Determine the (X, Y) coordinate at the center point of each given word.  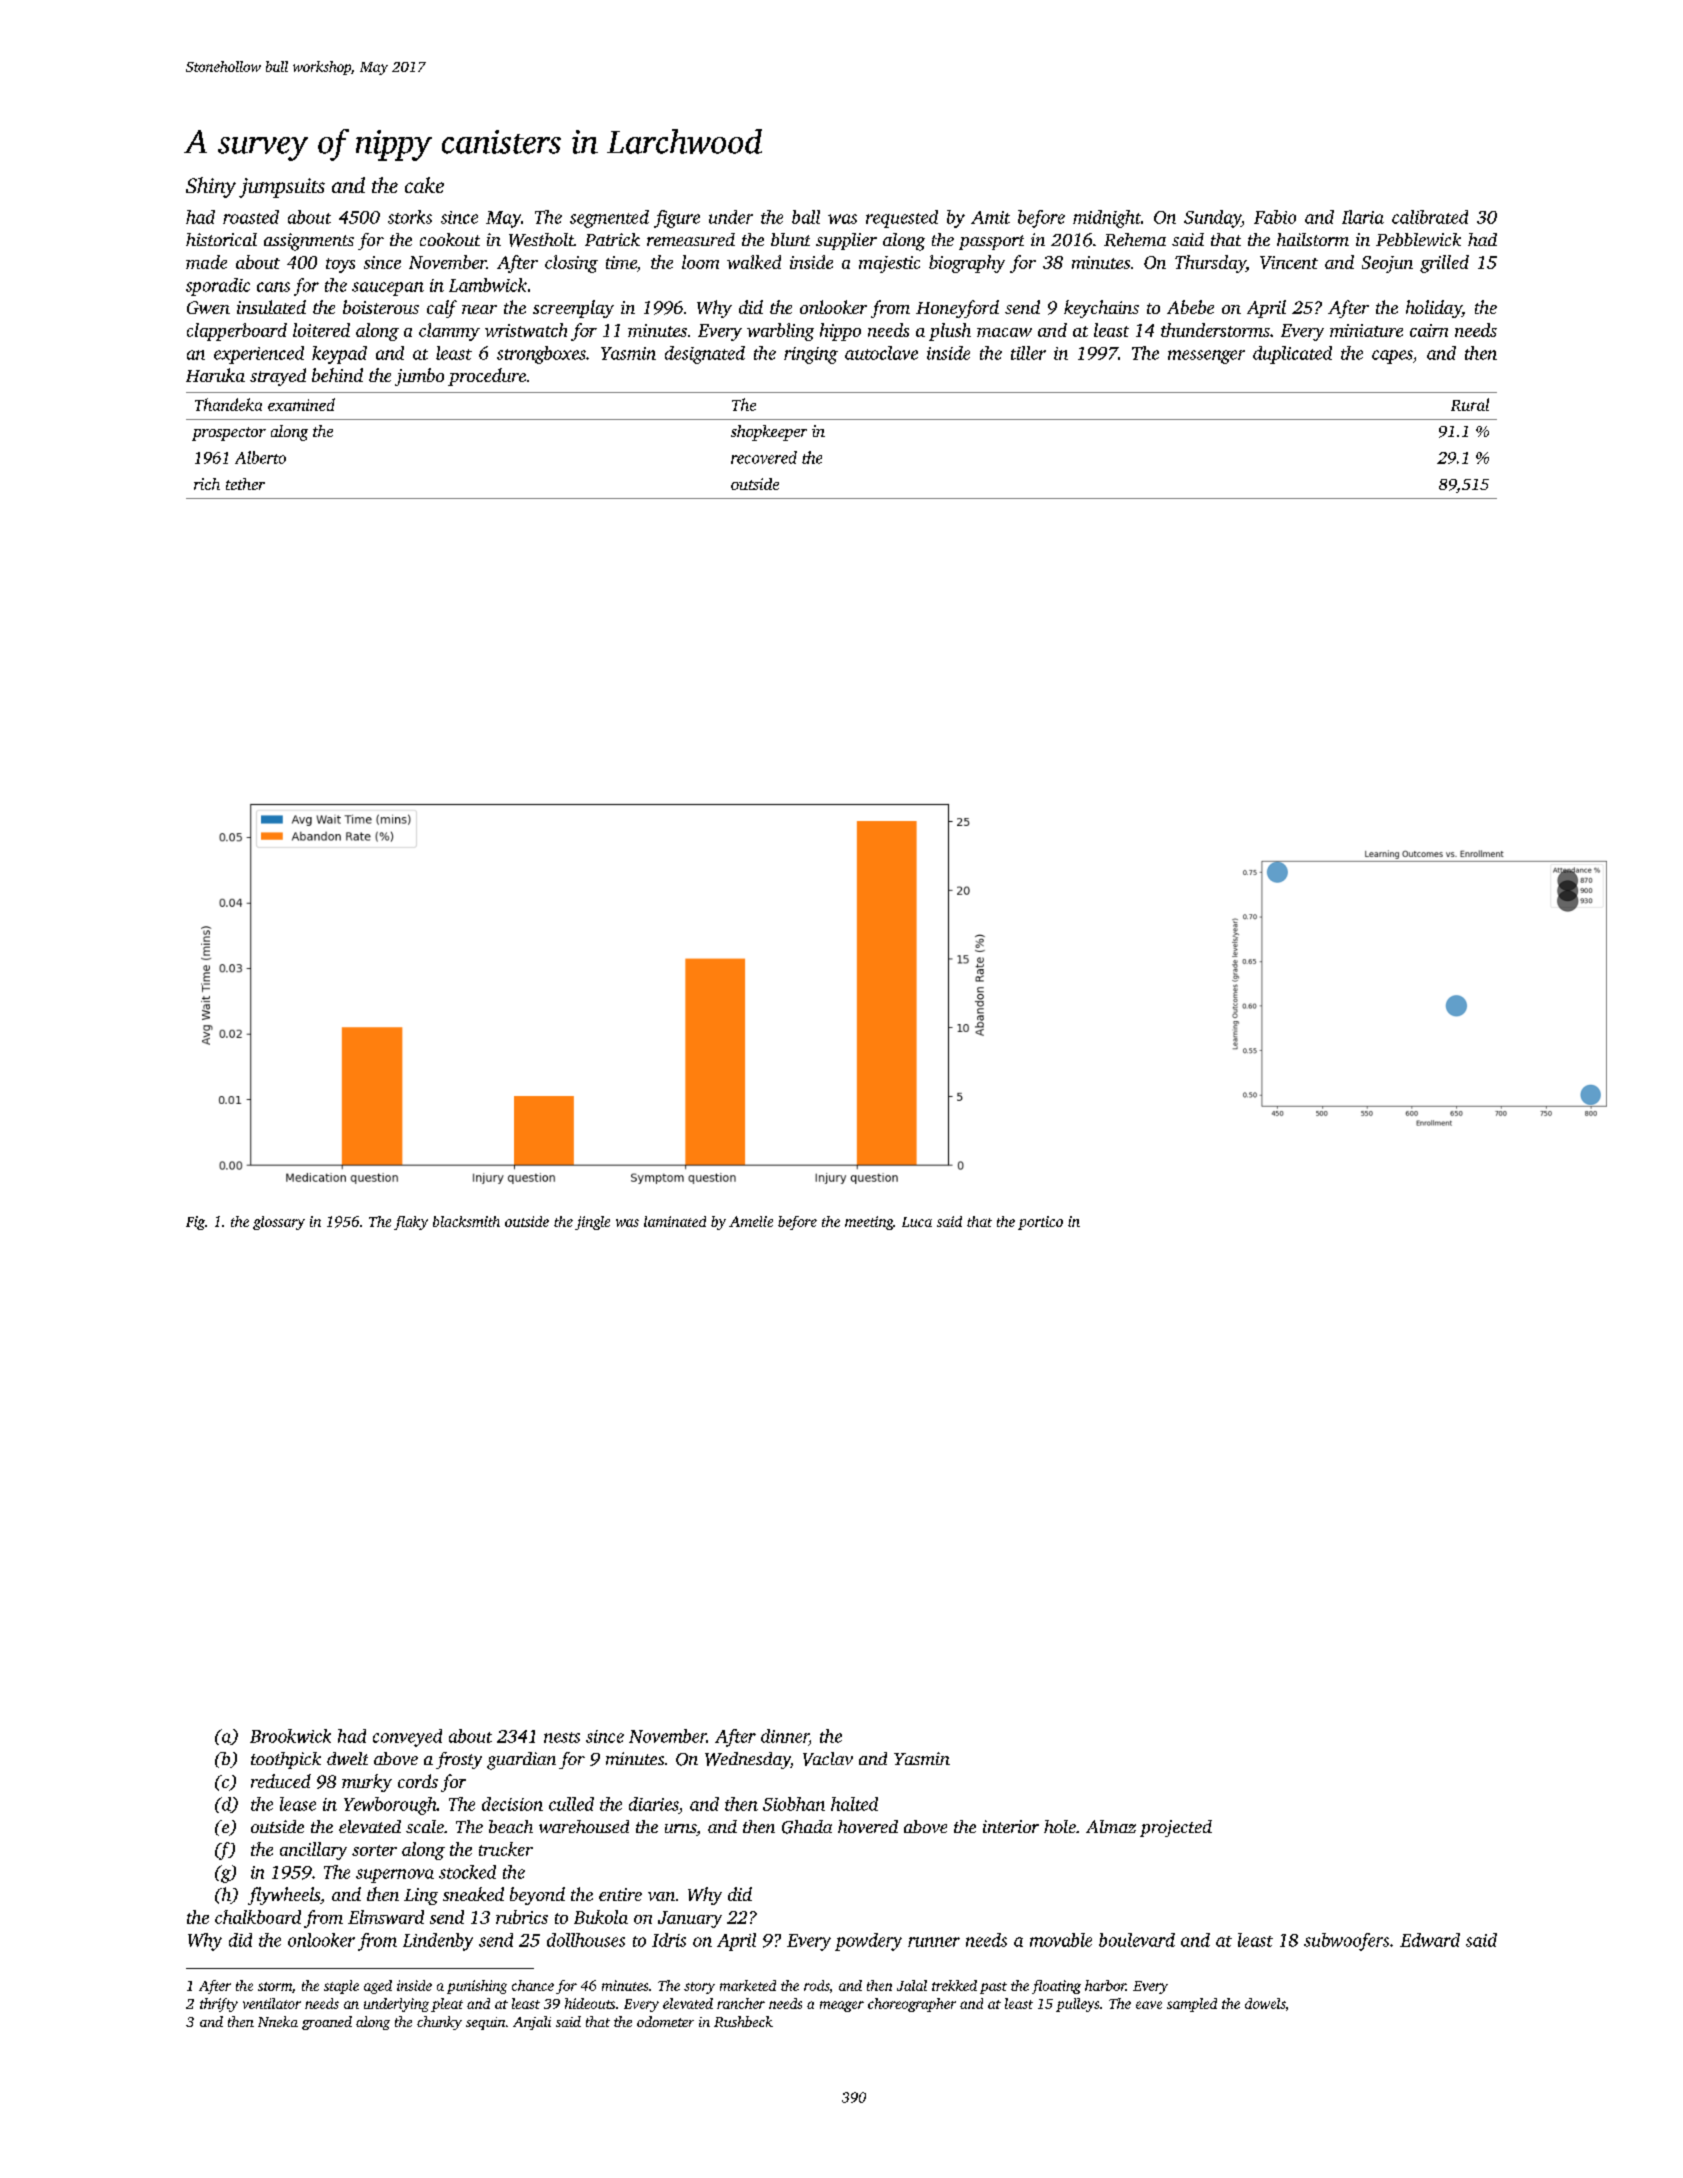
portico (1040, 1223)
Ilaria (1363, 217)
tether (245, 484)
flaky (411, 1223)
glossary (279, 1223)
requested (902, 219)
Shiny (211, 187)
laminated (675, 1221)
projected (1176, 1828)
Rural (1470, 404)
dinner (785, 1736)
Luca (917, 1222)
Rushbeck (743, 2021)
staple (341, 1987)
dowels (1265, 2003)
